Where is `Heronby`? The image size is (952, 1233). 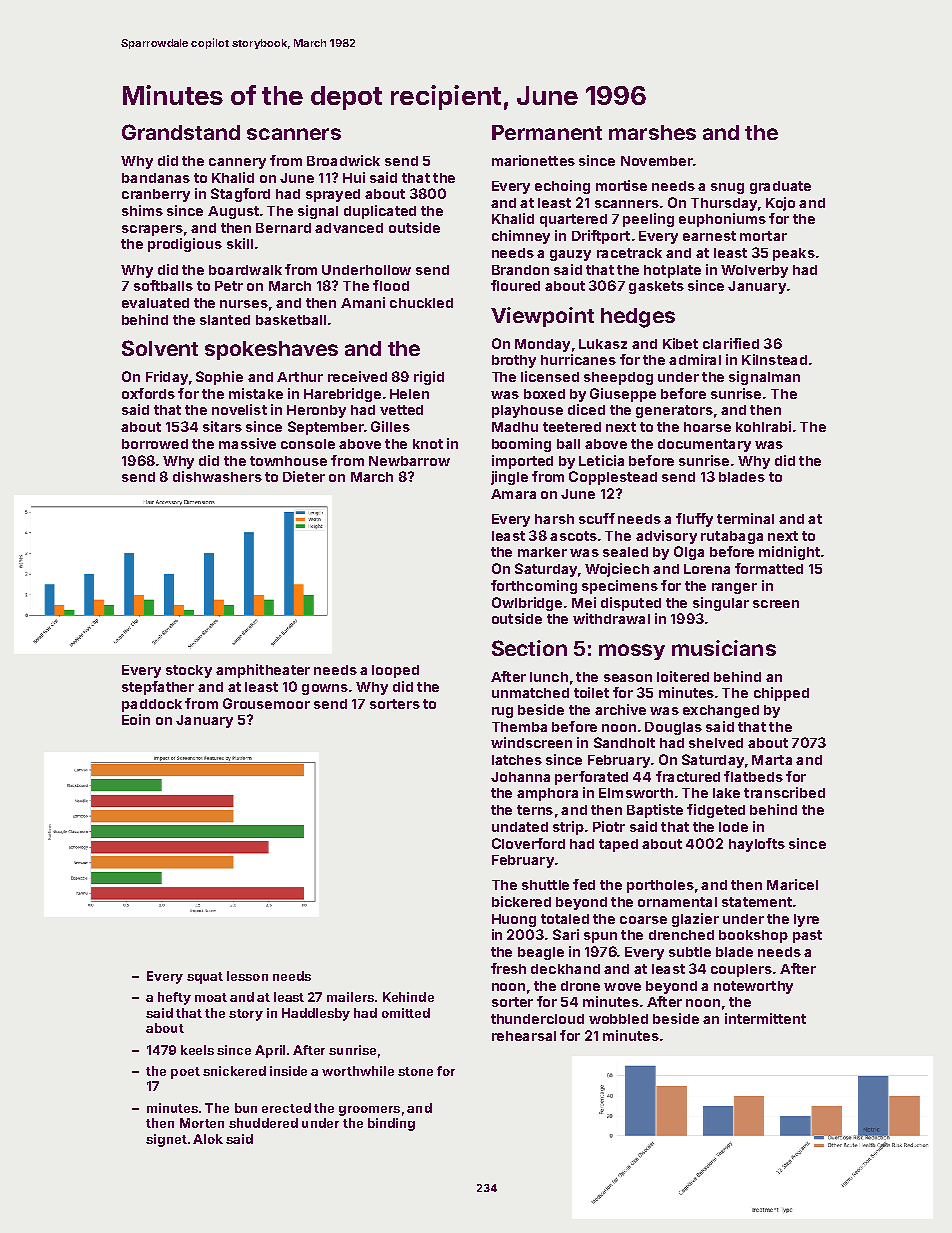
Heronby is located at coordinates (316, 411).
